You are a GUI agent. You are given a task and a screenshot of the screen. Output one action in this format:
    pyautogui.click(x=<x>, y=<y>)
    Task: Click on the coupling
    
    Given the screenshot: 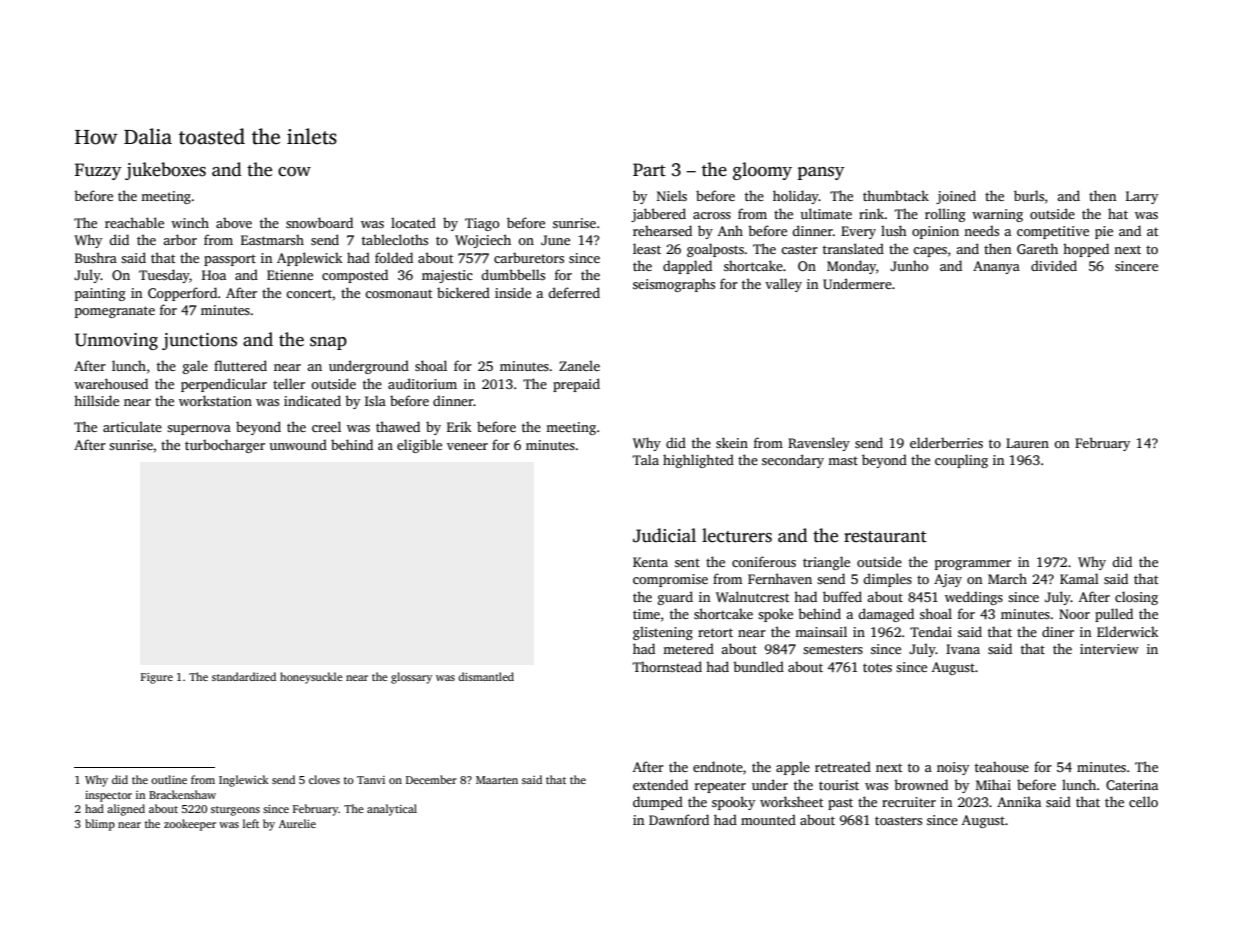 What is the action you would take?
    pyautogui.click(x=961, y=461)
